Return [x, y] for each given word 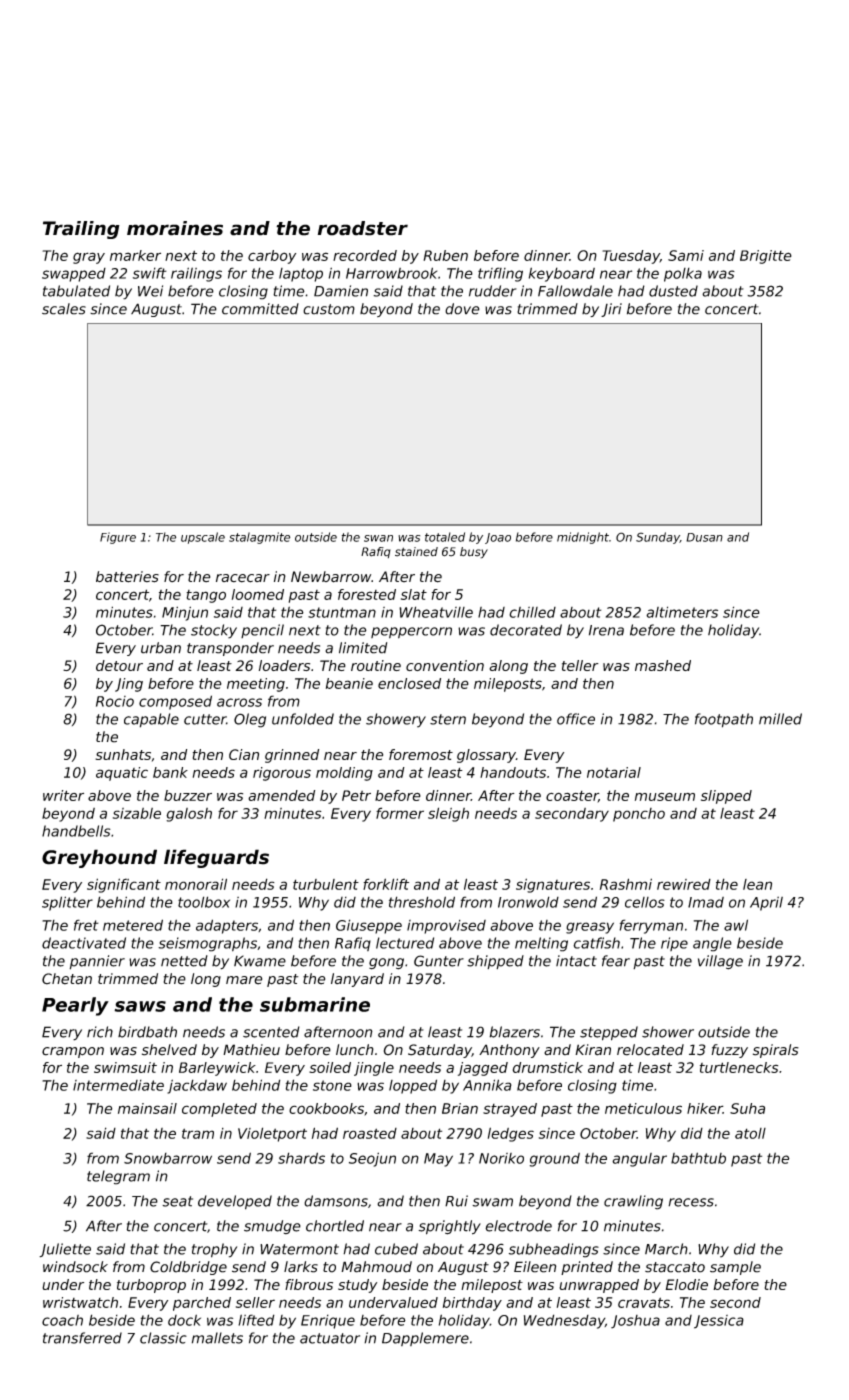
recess [691, 1202]
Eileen [535, 1267]
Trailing [81, 230]
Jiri [611, 310]
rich [100, 1032]
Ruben [445, 255]
